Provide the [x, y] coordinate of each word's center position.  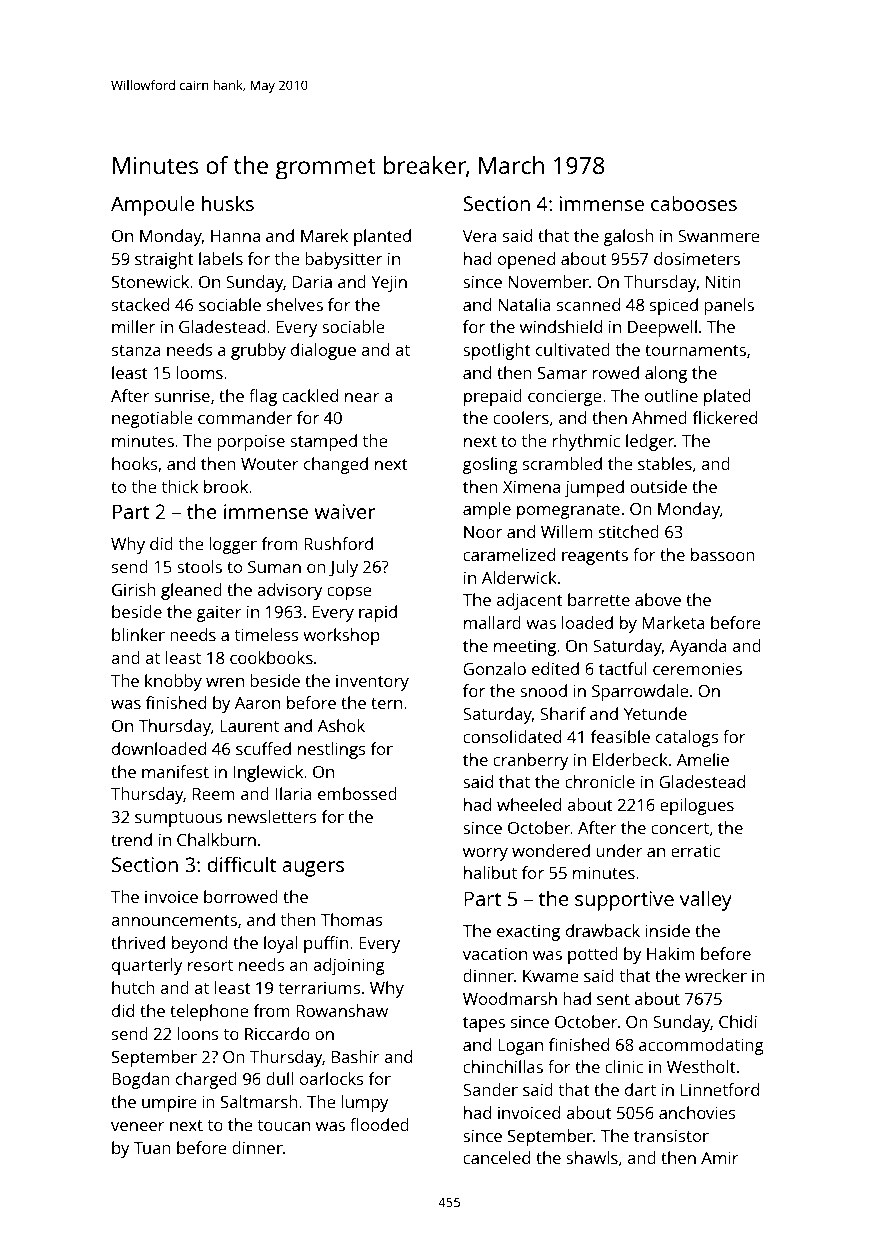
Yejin [389, 283]
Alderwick [519, 577]
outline [671, 395]
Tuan [152, 1148]
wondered [551, 850]
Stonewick [150, 281]
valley [706, 900]
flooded [379, 1124]
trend [131, 839]
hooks [135, 463]
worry [485, 854]
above [658, 599]
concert [680, 828]
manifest [175, 771]
